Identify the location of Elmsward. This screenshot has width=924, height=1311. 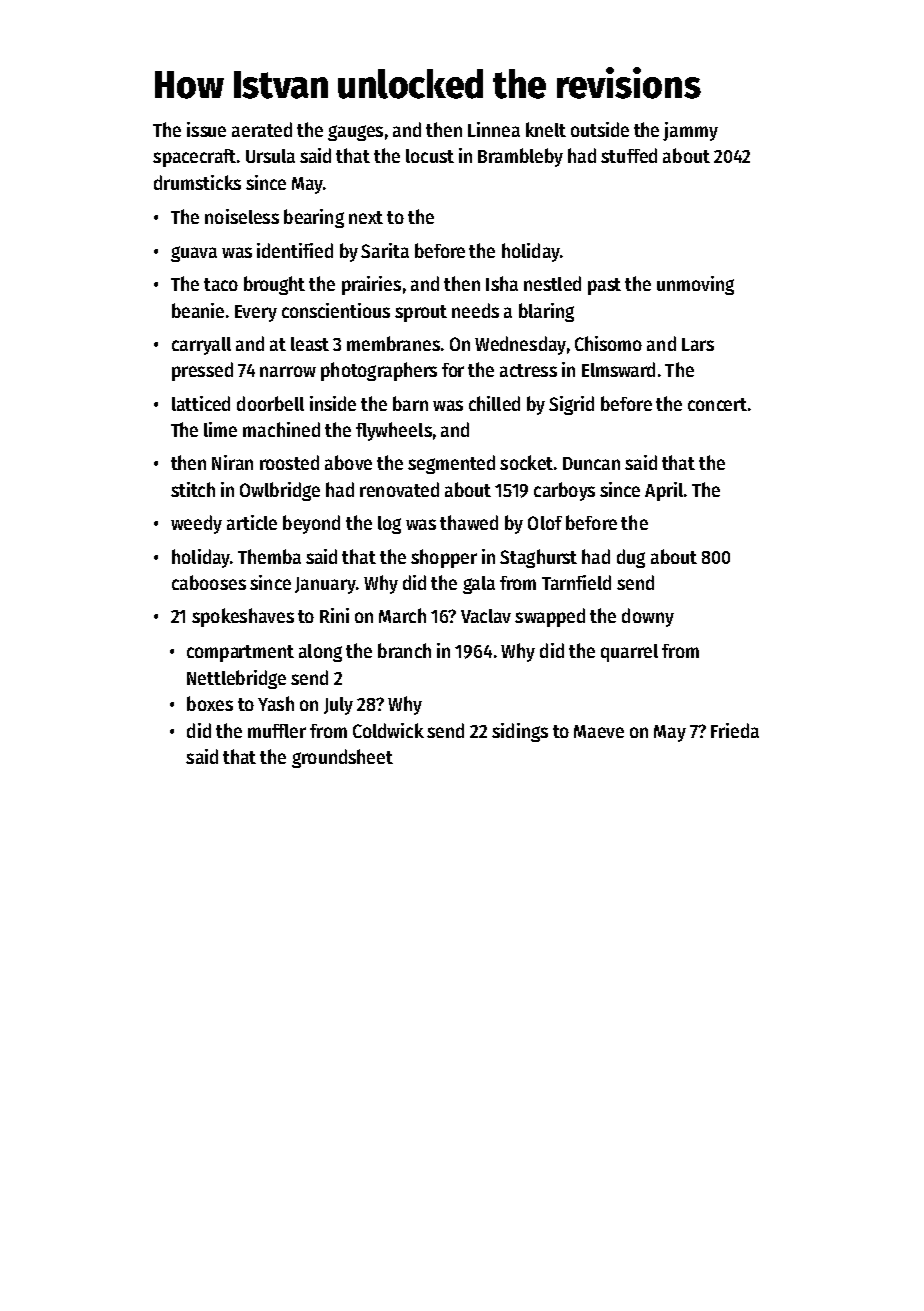
(618, 369).
